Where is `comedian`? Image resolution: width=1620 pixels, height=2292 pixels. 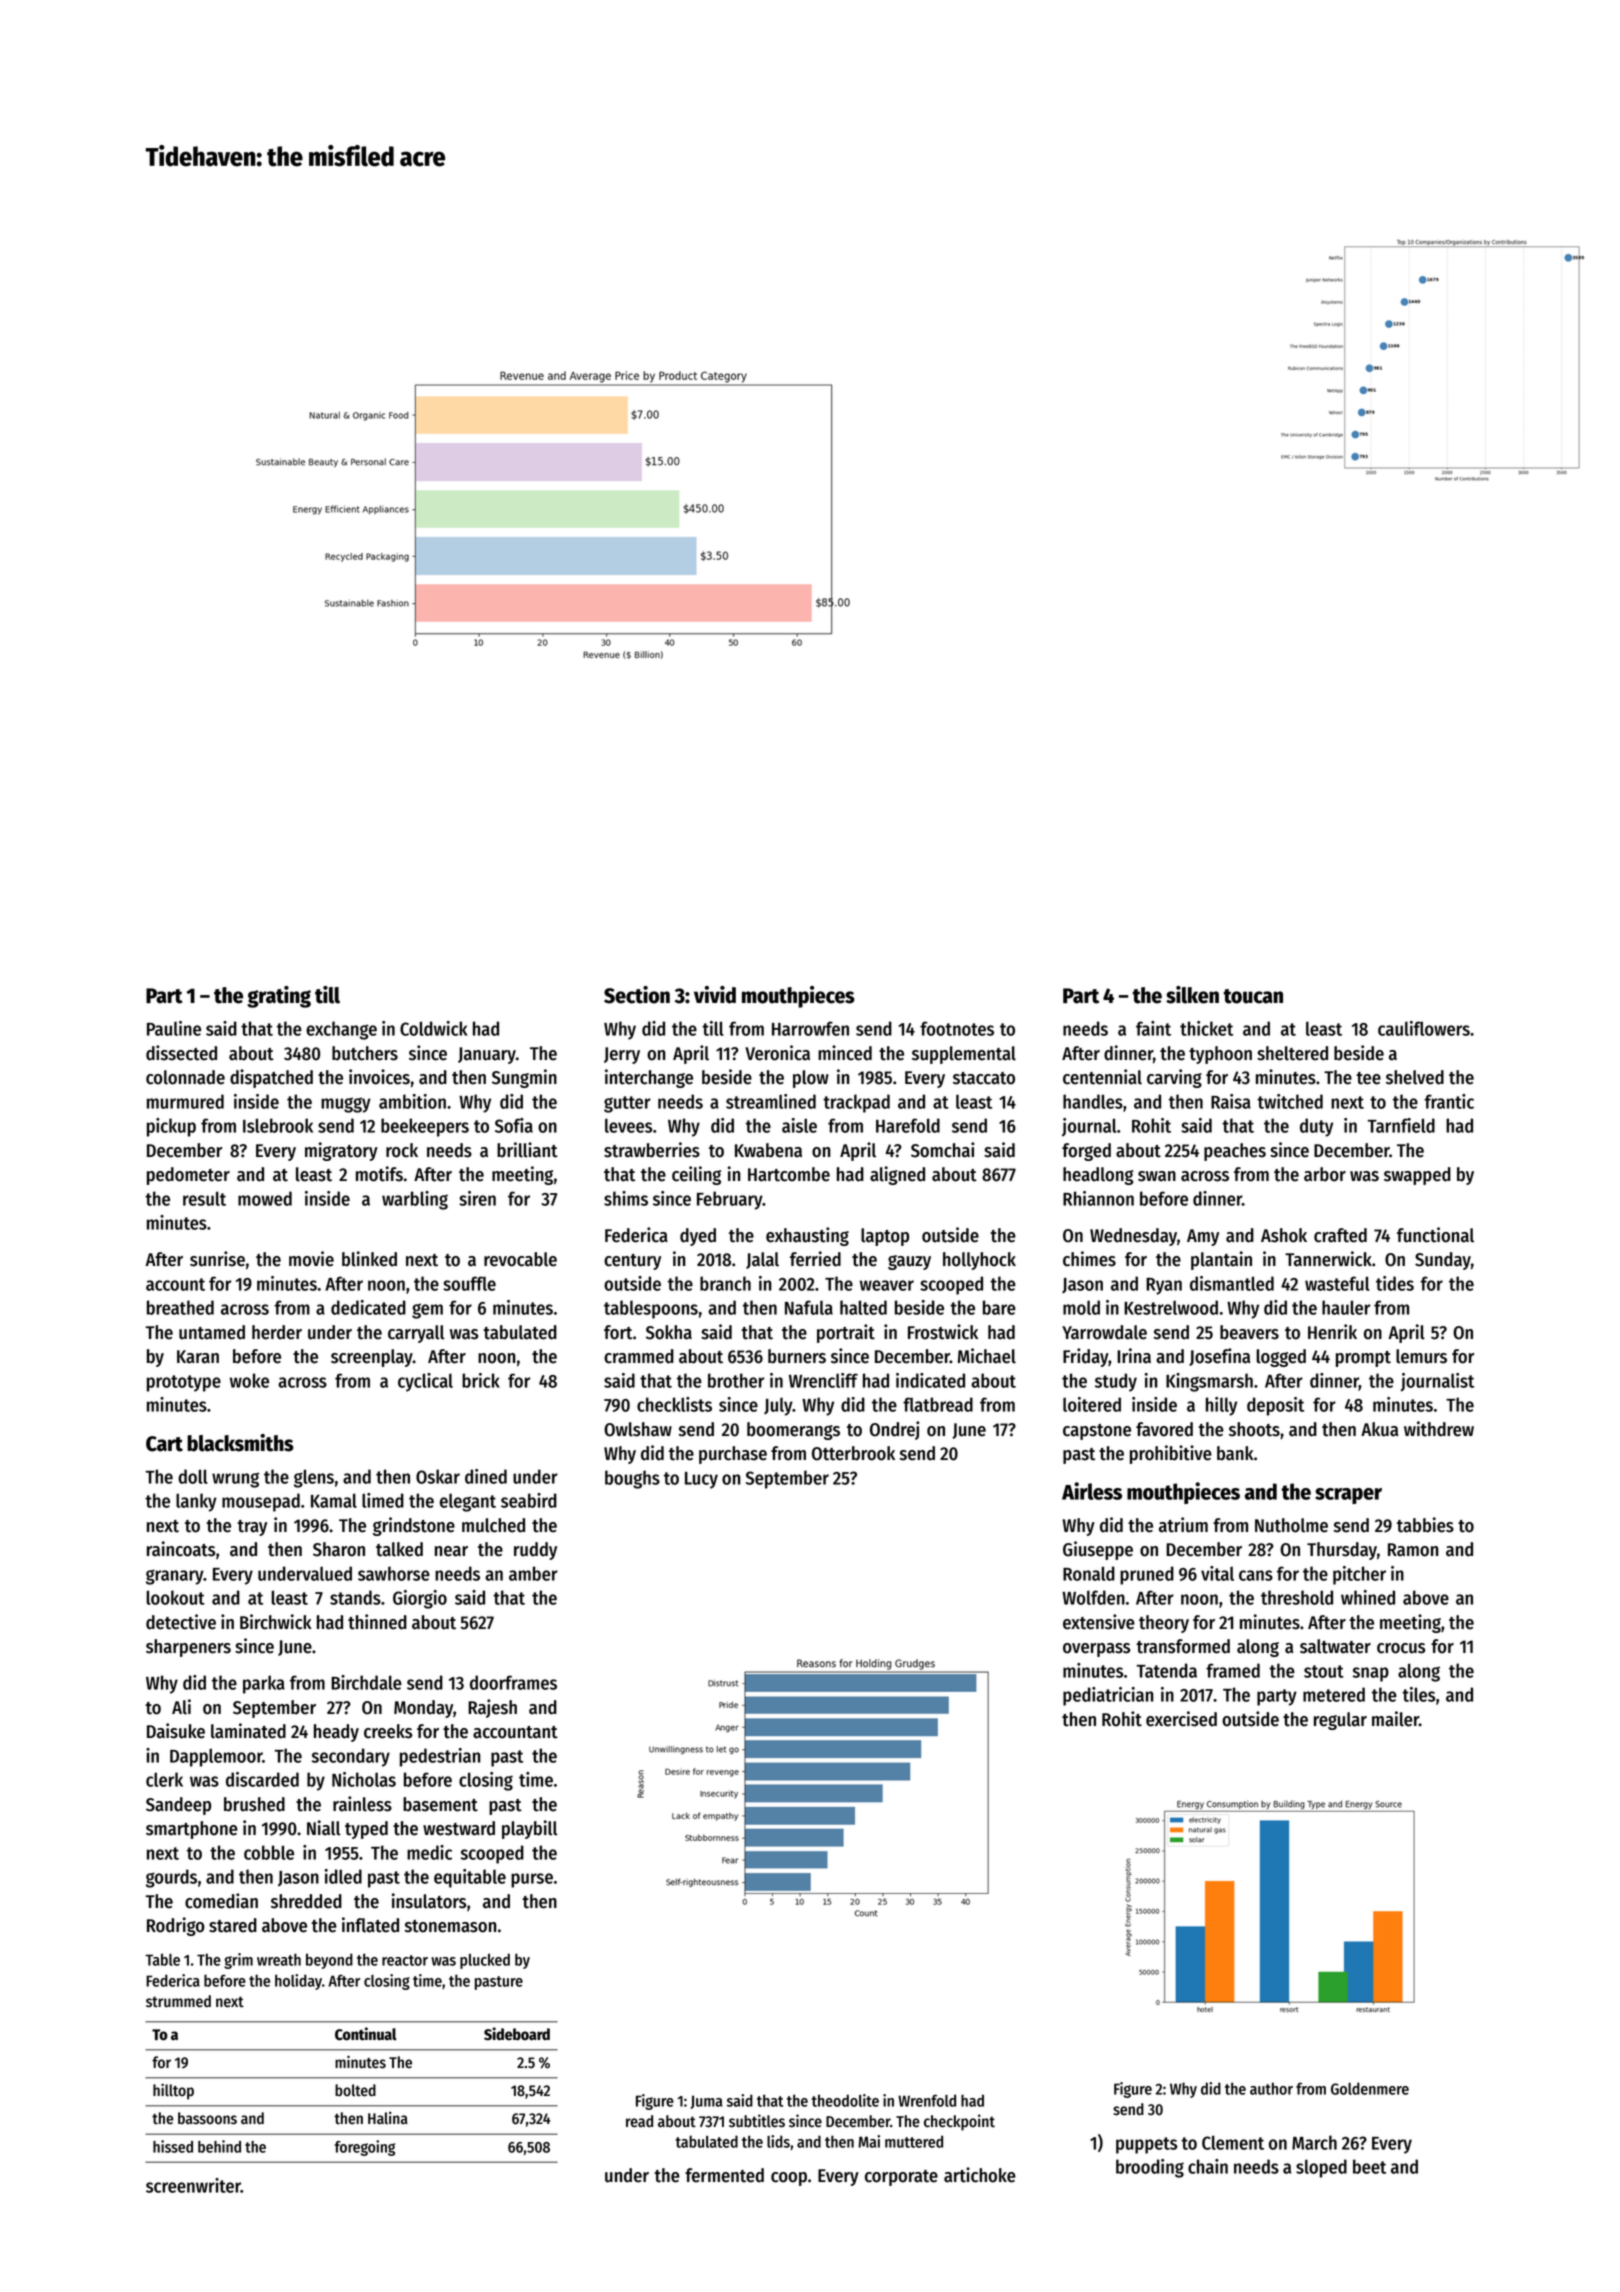 comedian is located at coordinates (221, 1901).
